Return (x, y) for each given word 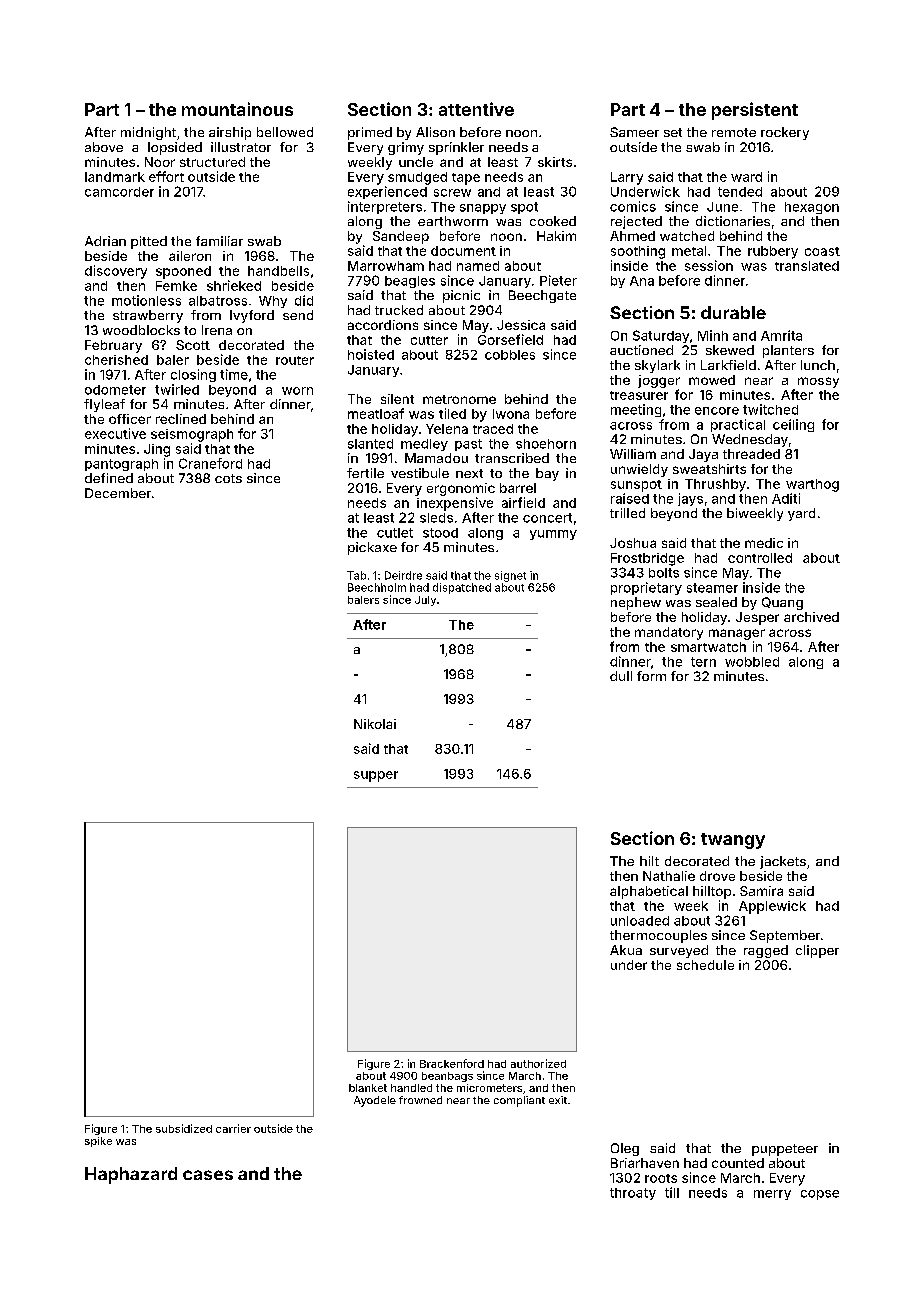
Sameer (634, 132)
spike (98, 1142)
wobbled (752, 662)
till (672, 1192)
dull (621, 676)
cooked (553, 221)
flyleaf (104, 405)
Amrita (781, 335)
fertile (365, 473)
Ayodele (375, 1101)
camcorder (119, 192)
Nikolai (375, 724)
